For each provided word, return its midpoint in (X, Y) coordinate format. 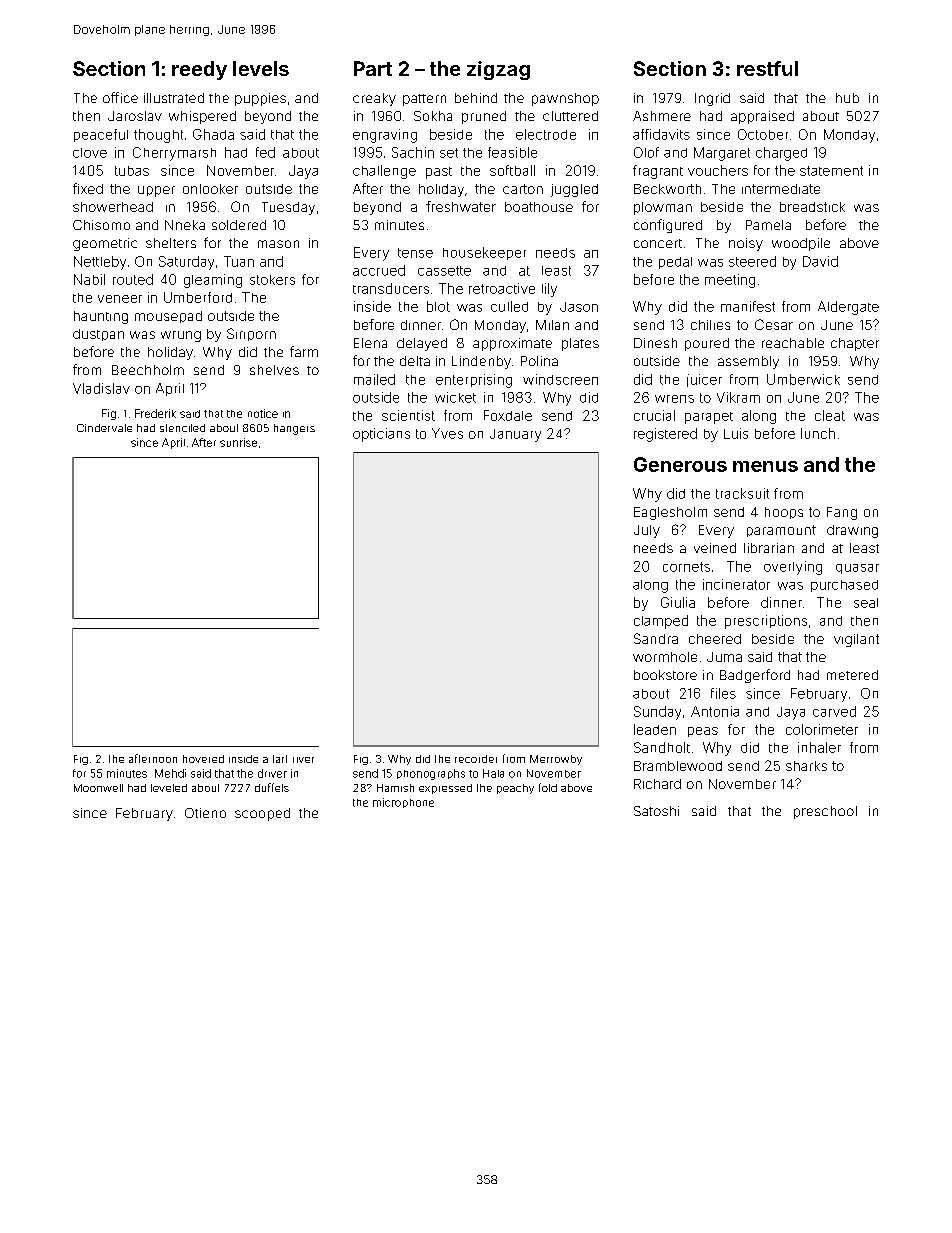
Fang (842, 513)
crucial (654, 415)
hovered (203, 759)
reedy (199, 70)
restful (767, 68)
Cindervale (104, 428)
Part (373, 68)
